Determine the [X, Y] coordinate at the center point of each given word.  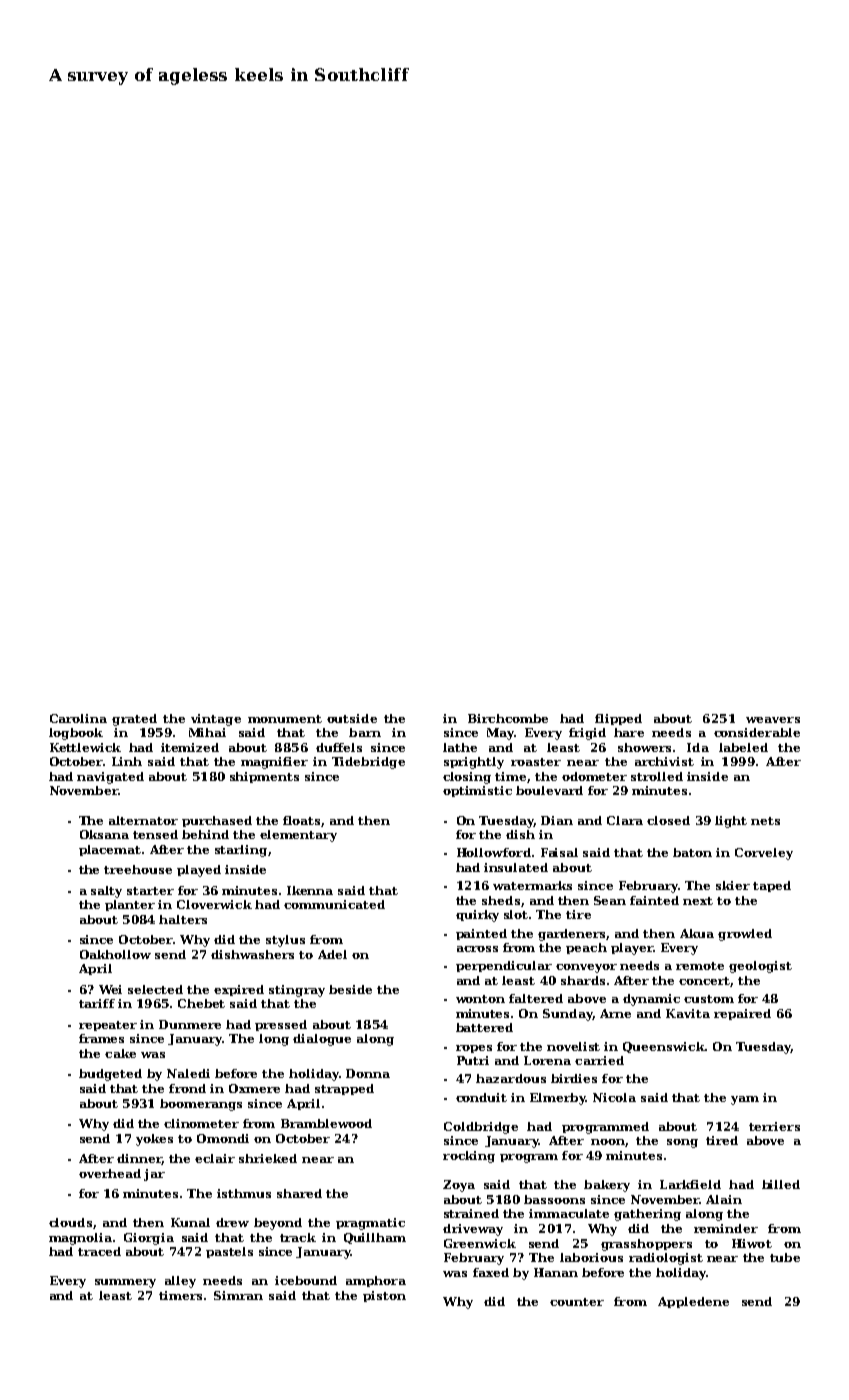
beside [350, 989]
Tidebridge [368, 763]
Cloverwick [214, 904]
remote [700, 966]
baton [692, 852]
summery [125, 1283]
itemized [190, 747]
